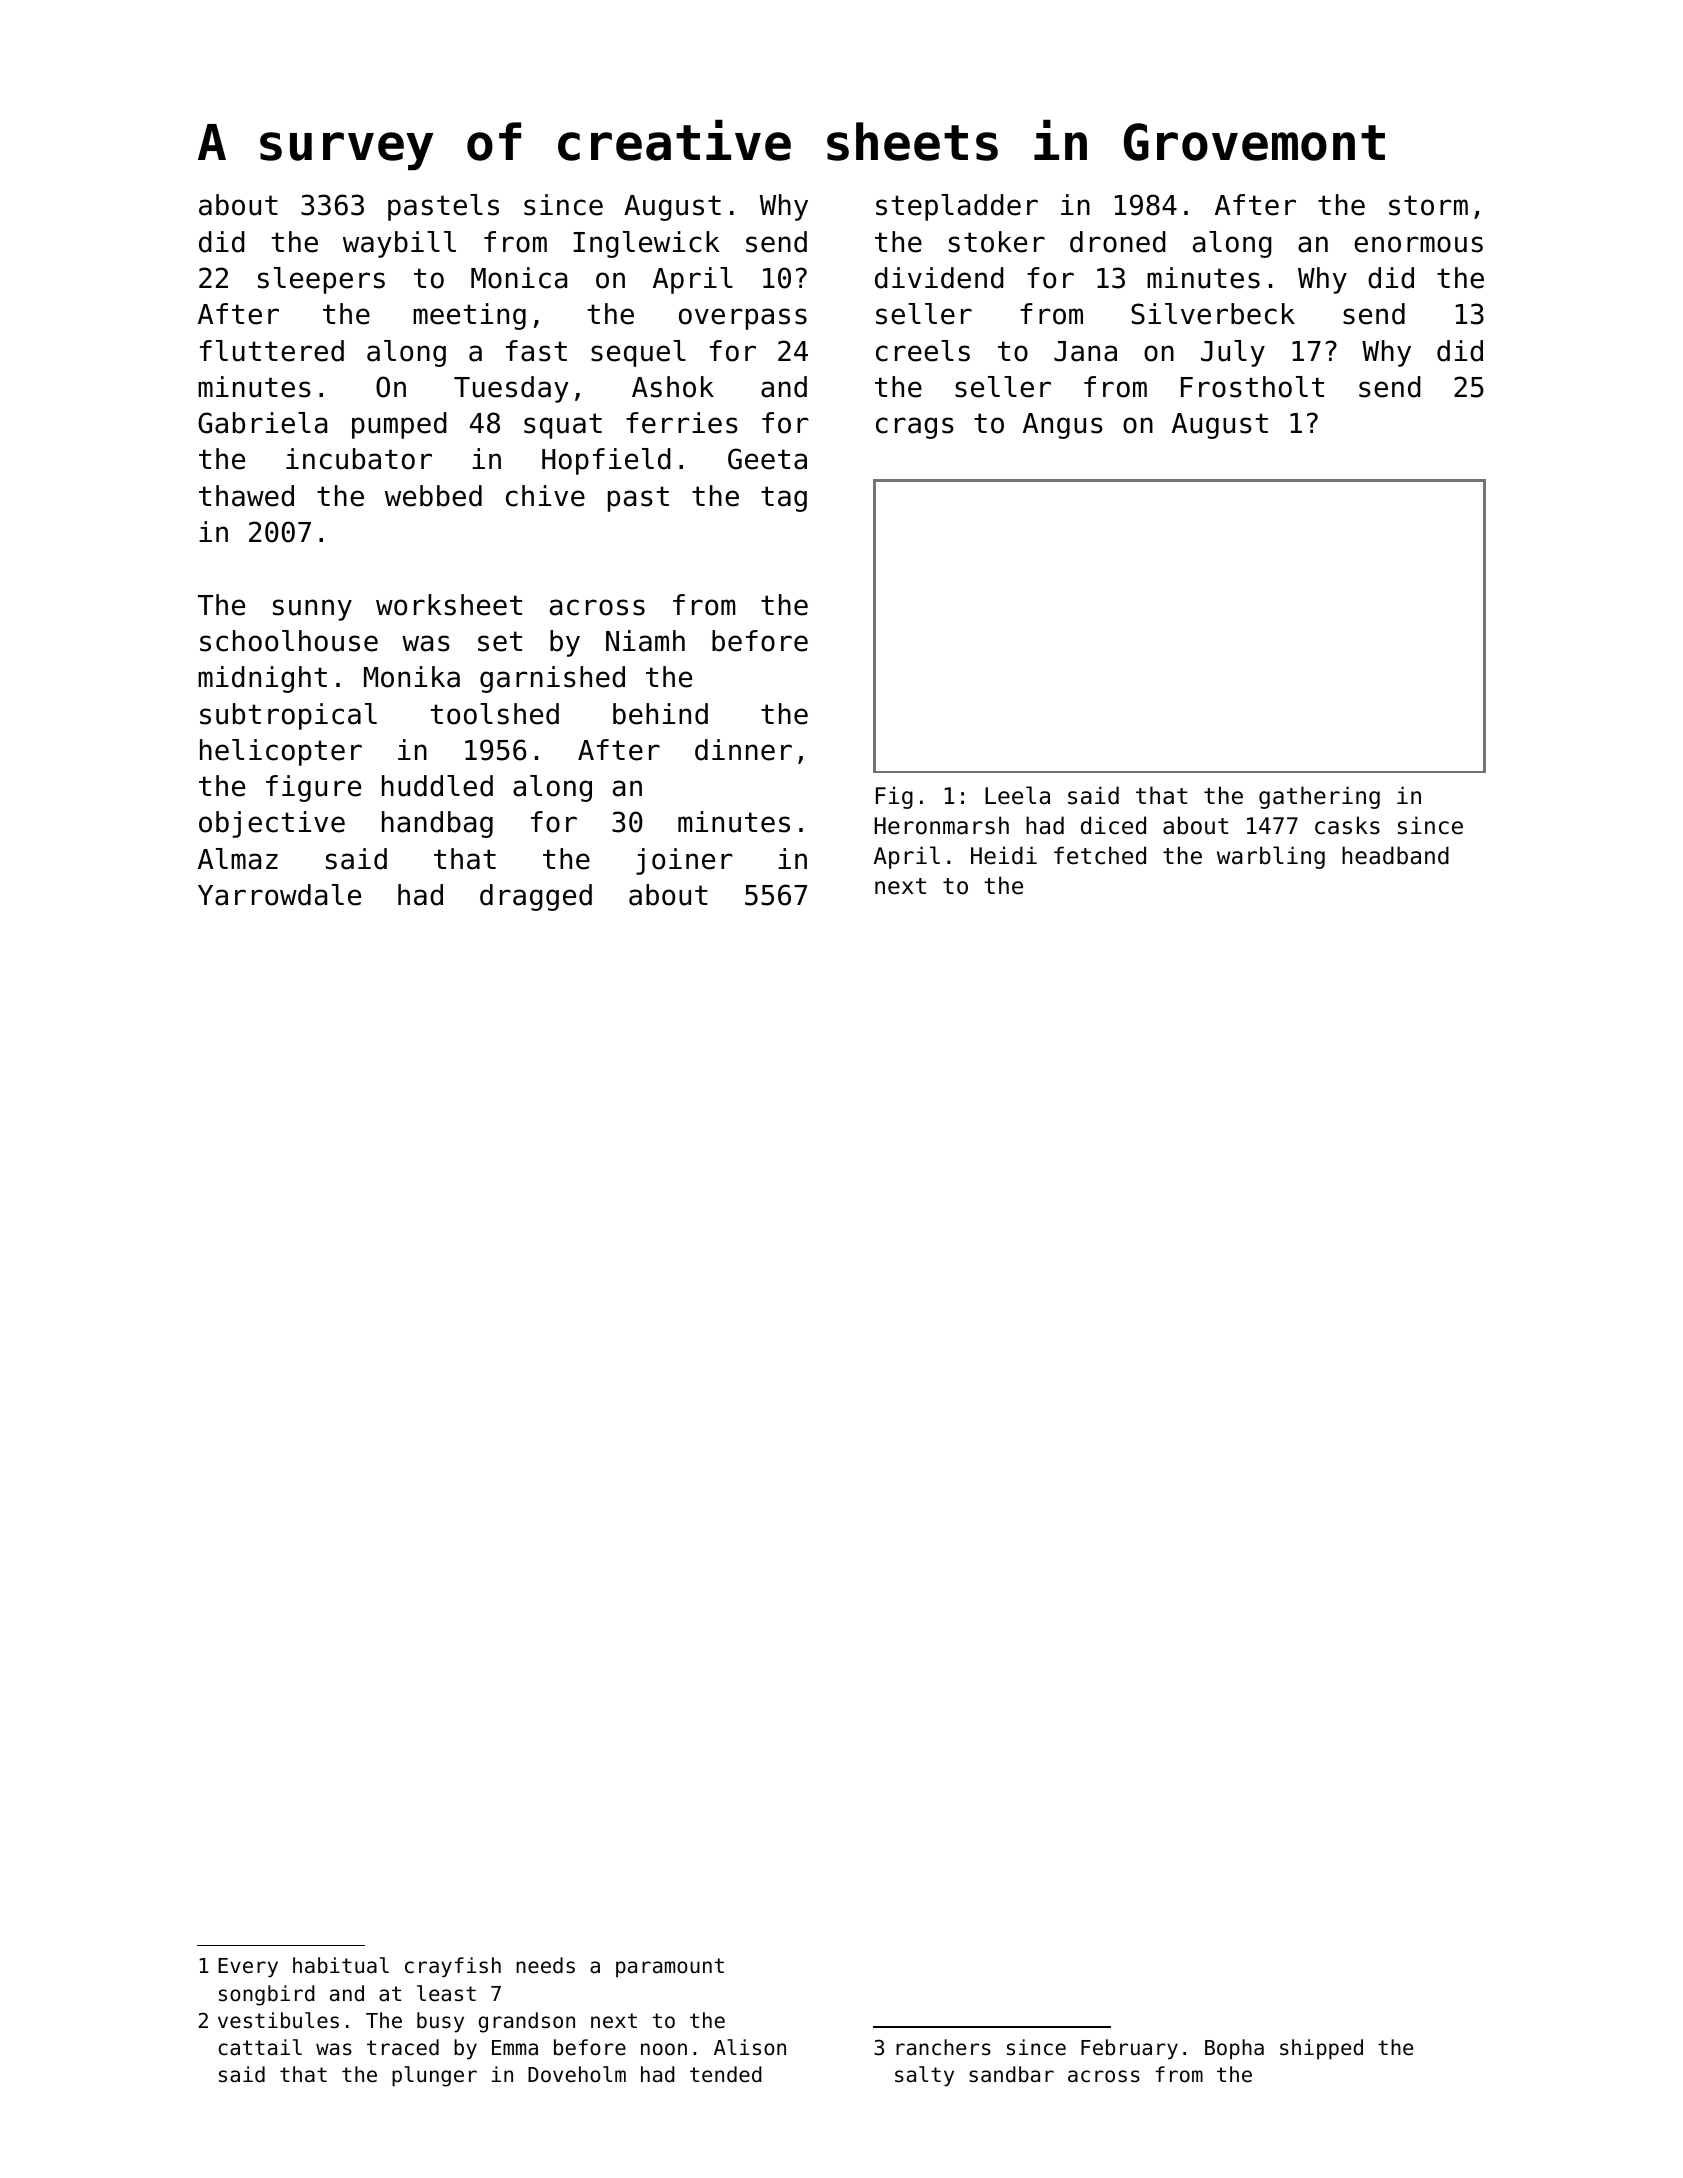 This image has height=2178, width=1683. What do you see at coordinates (248, 1968) in the image?
I see `Every` at bounding box center [248, 1968].
